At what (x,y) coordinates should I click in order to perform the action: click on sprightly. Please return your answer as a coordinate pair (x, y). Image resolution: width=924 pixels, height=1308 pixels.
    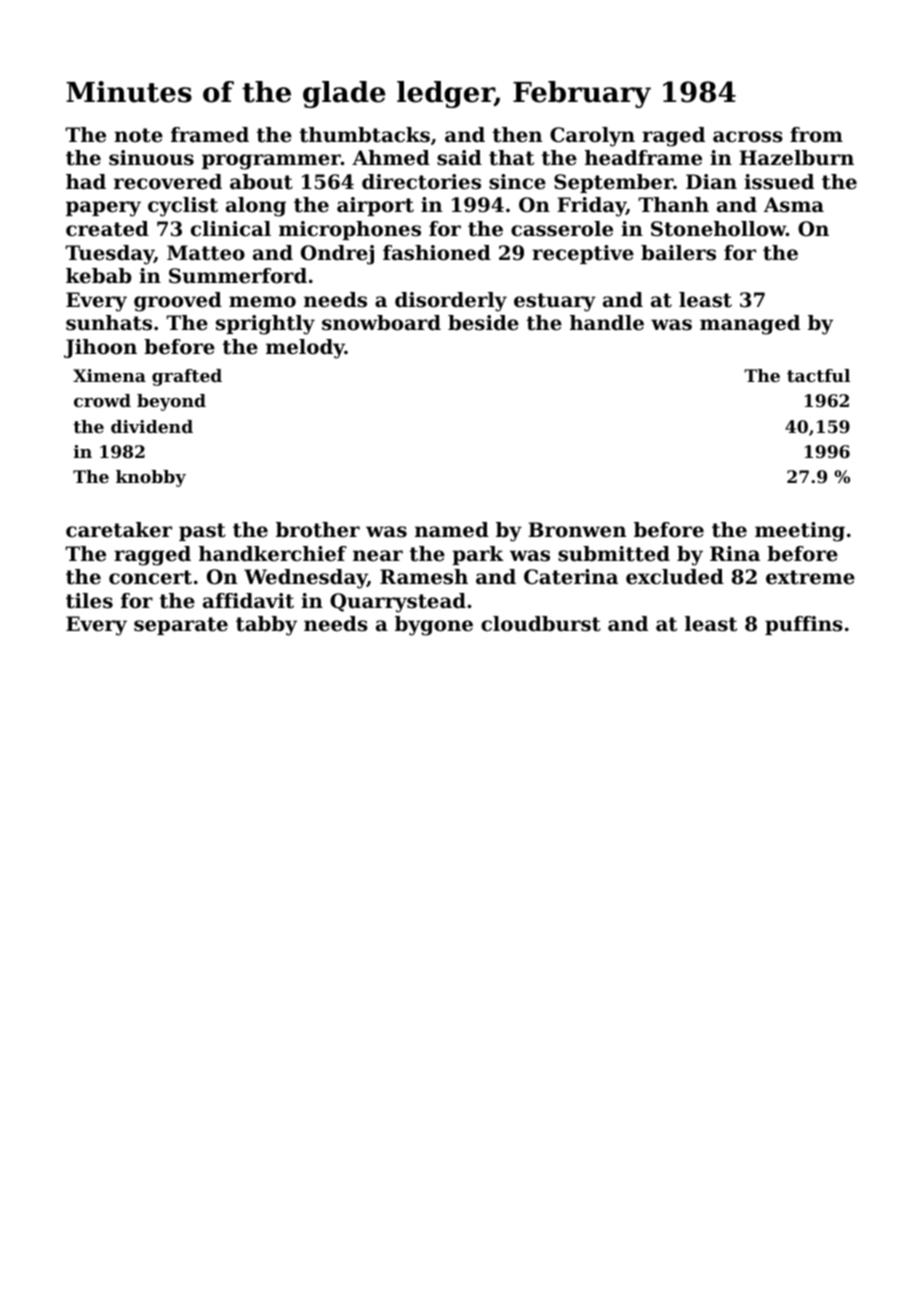
    Looking at the image, I should click on (265, 325).
